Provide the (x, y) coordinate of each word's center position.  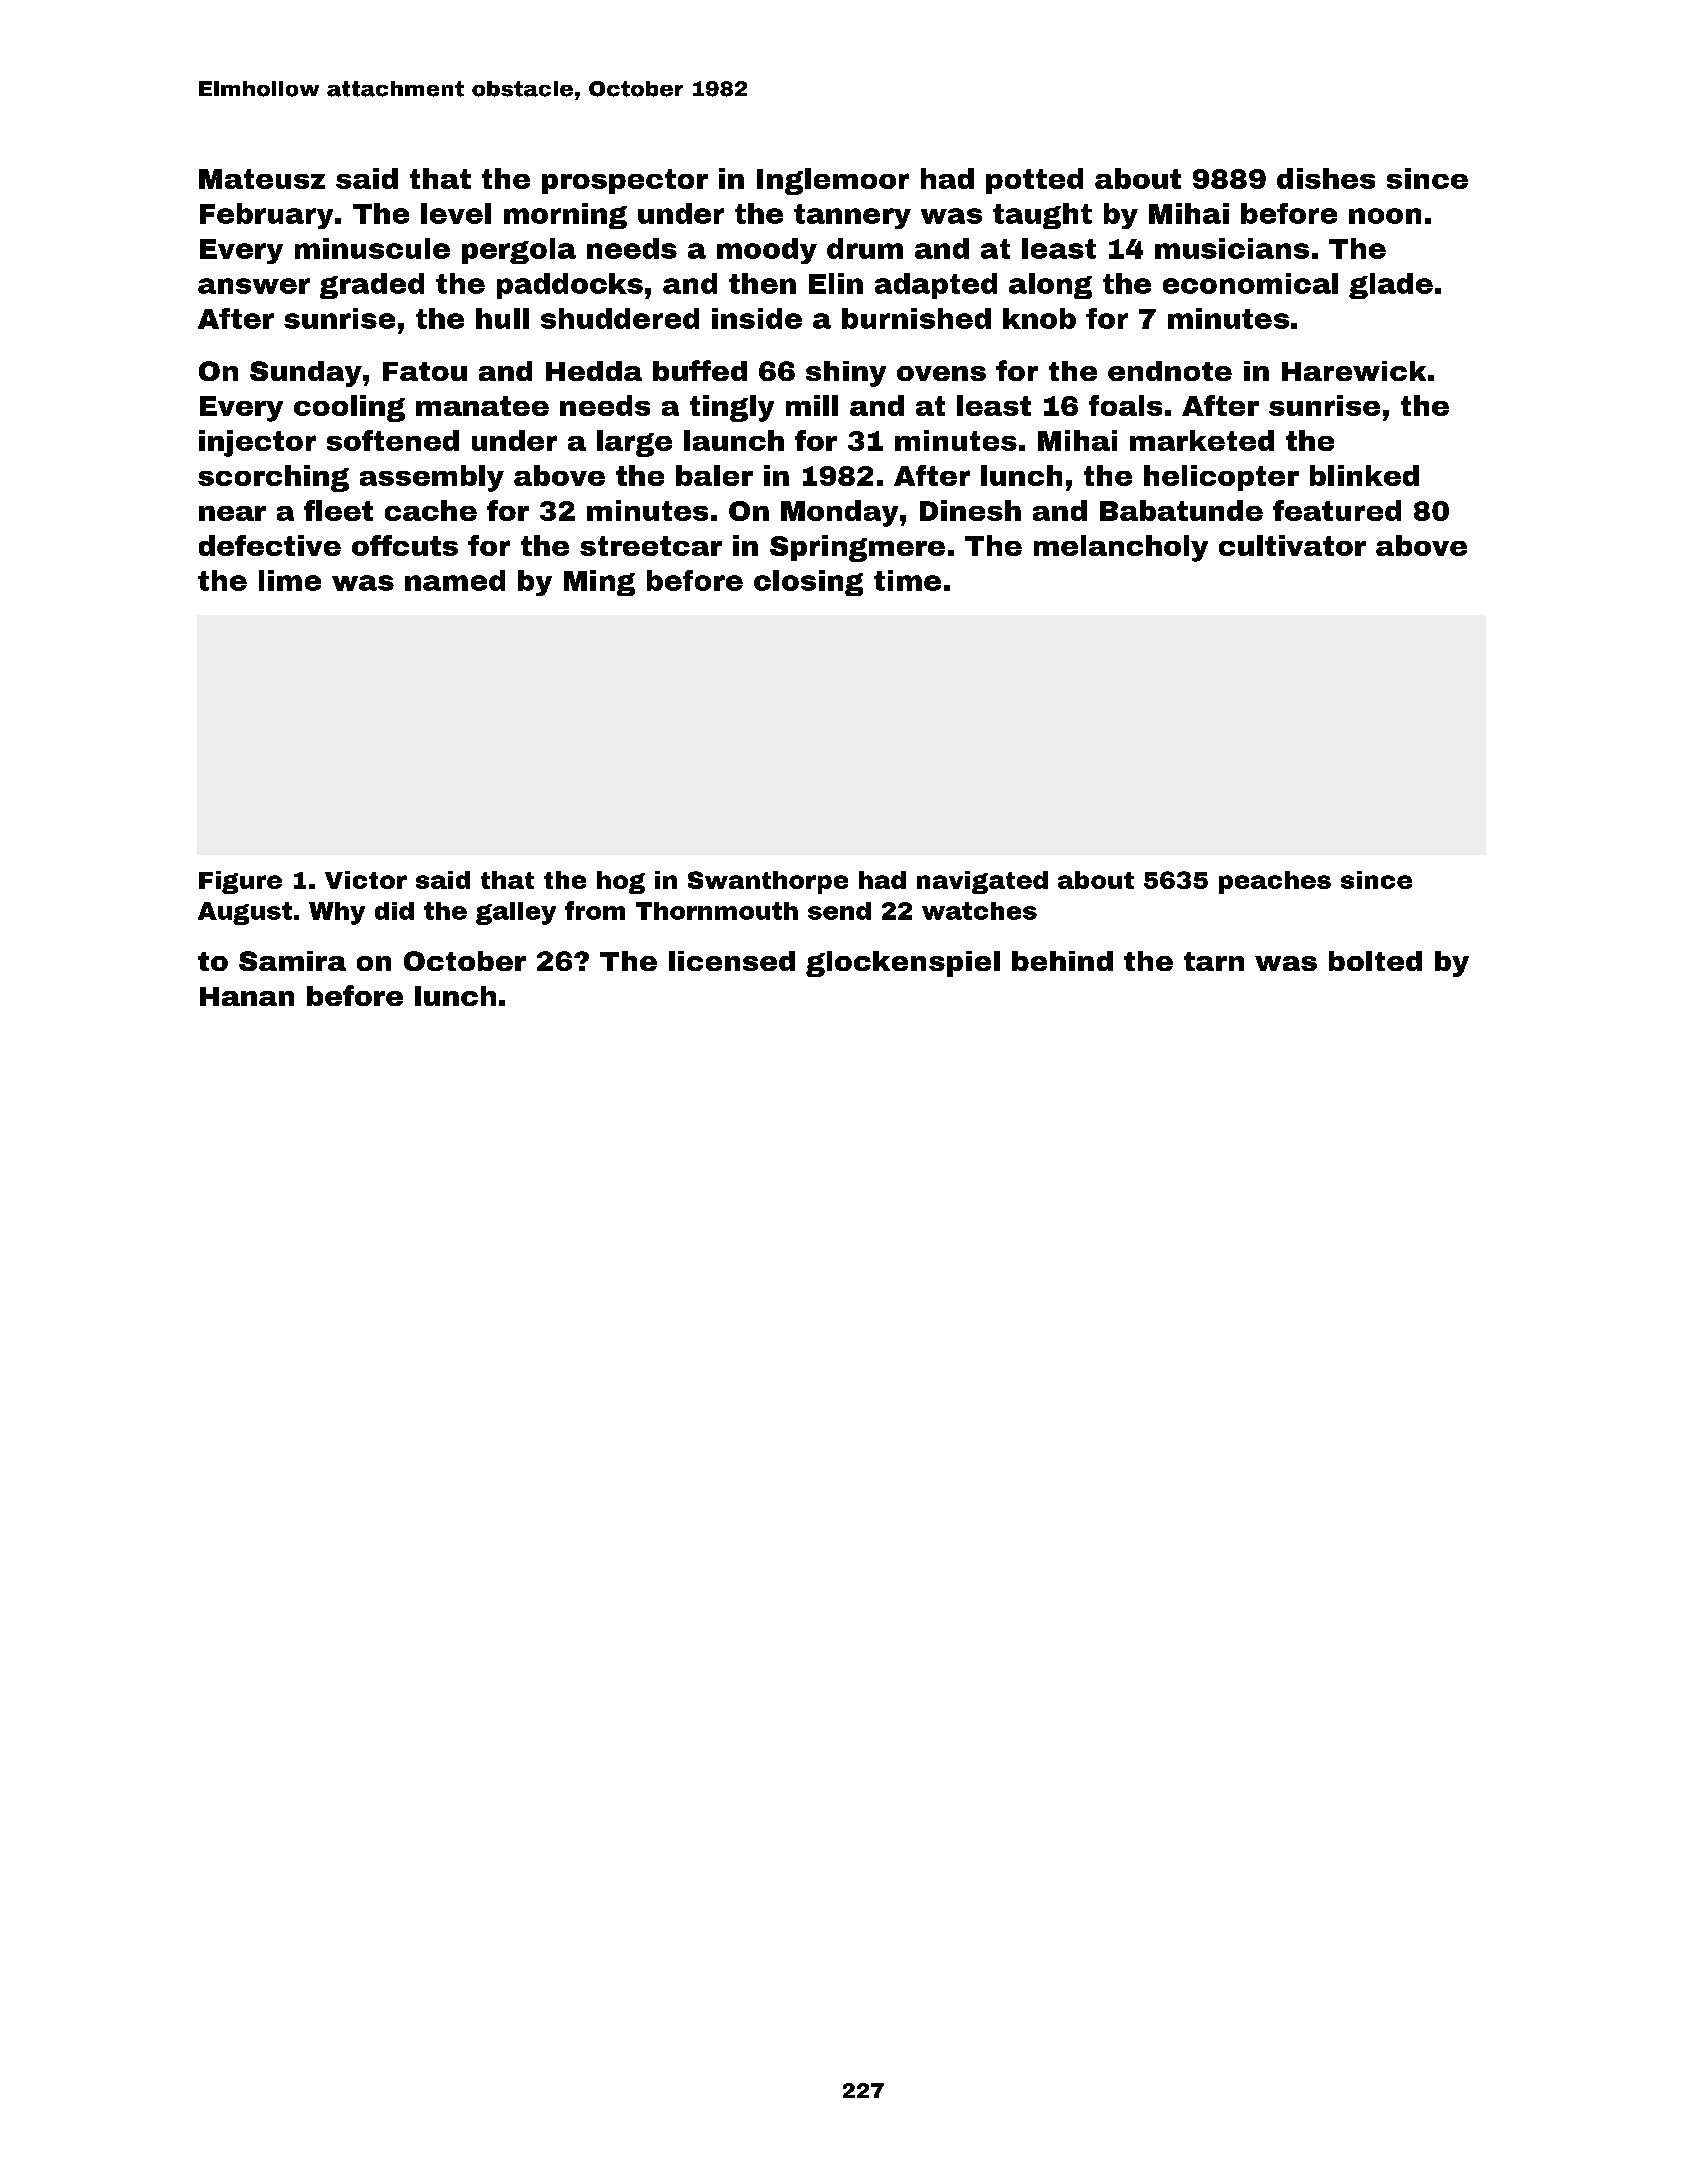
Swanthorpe (768, 882)
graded (372, 286)
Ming (599, 583)
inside (757, 318)
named (455, 580)
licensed (732, 961)
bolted (1375, 961)
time (907, 580)
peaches (1275, 882)
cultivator (1292, 545)
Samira (292, 961)
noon (1385, 216)
